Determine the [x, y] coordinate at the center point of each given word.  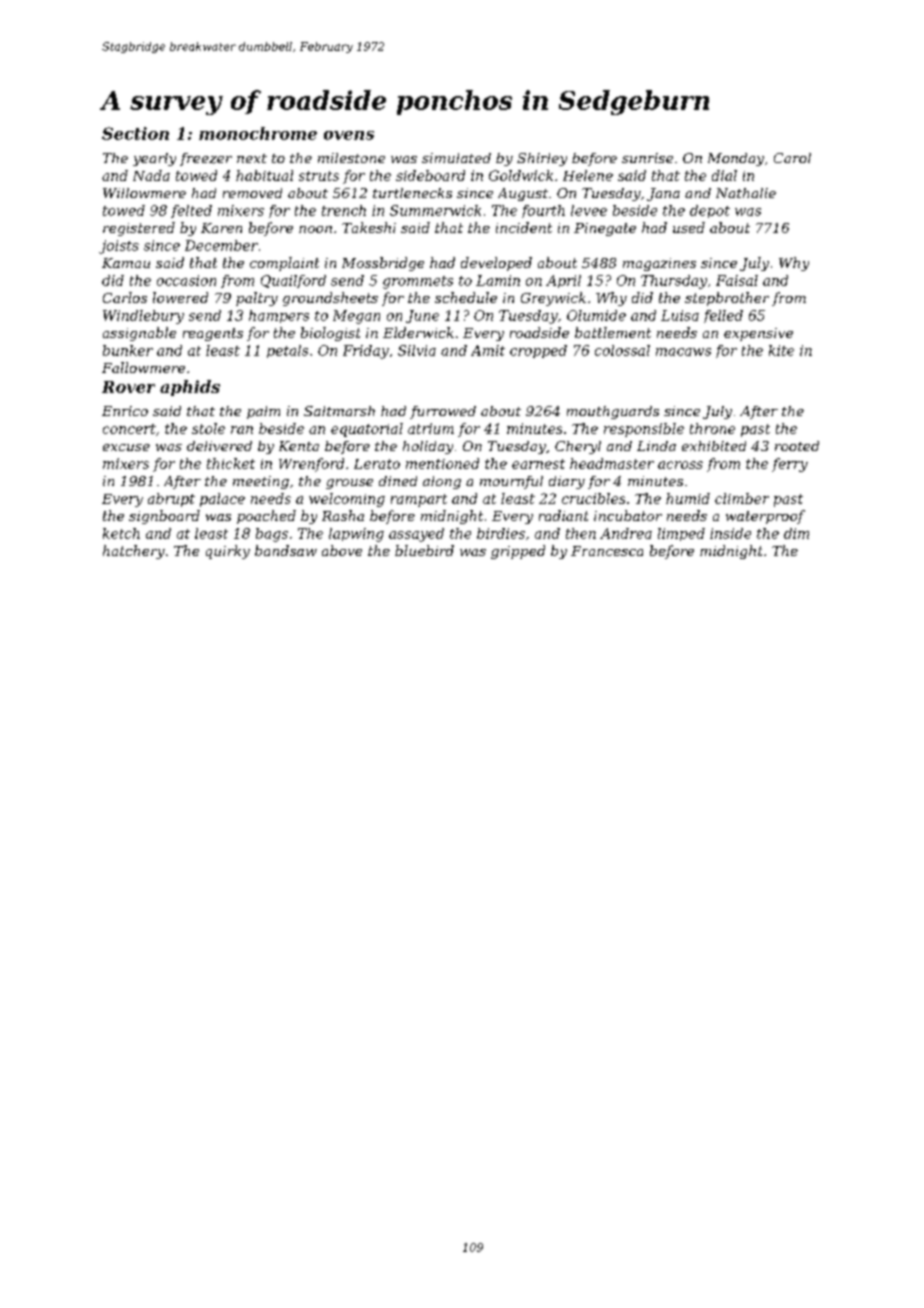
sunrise [647, 158]
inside [730, 533]
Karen [221, 228]
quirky [228, 552]
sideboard [430, 175]
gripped [518, 552]
